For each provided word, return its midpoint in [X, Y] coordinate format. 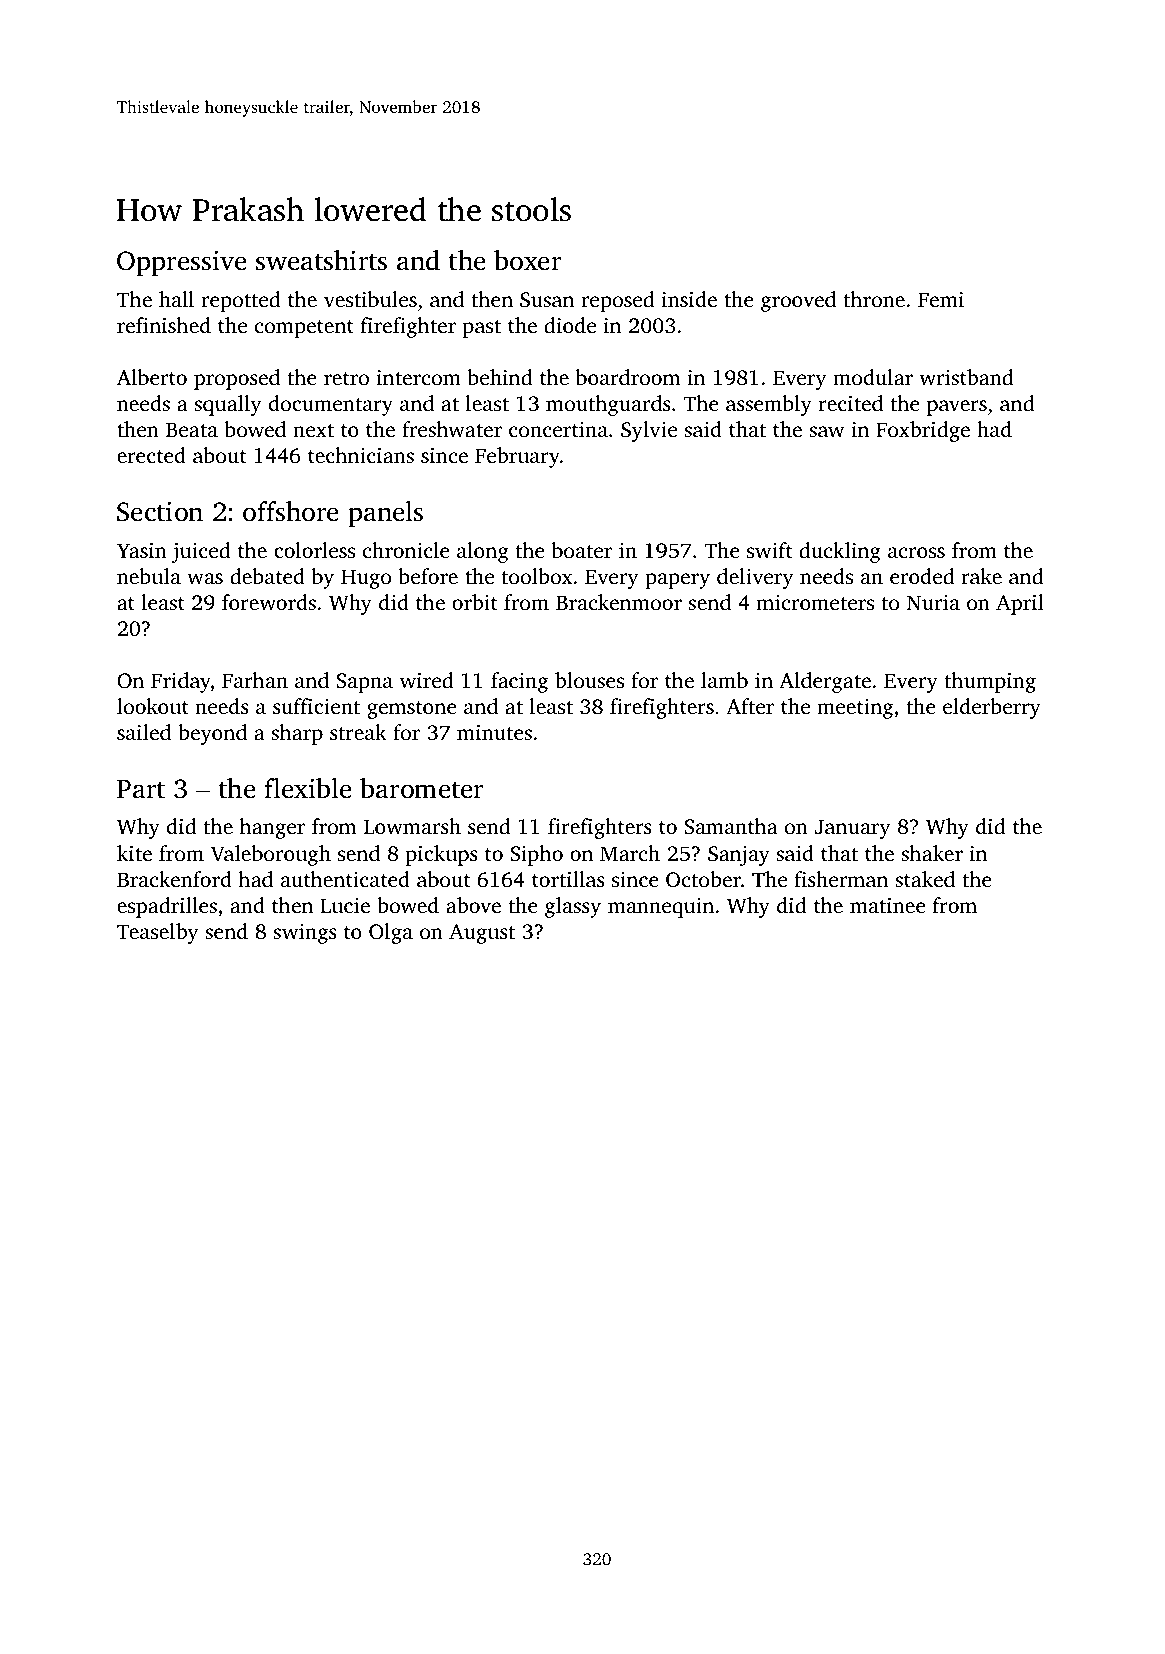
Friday [181, 682]
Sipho [536, 855]
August [482, 934]
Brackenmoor [619, 602]
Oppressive [182, 263]
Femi [941, 299]
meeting [855, 709]
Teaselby [157, 933]
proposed [237, 379]
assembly [769, 405]
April [1020, 604]
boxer [528, 260]
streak [358, 732]
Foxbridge [923, 431]
